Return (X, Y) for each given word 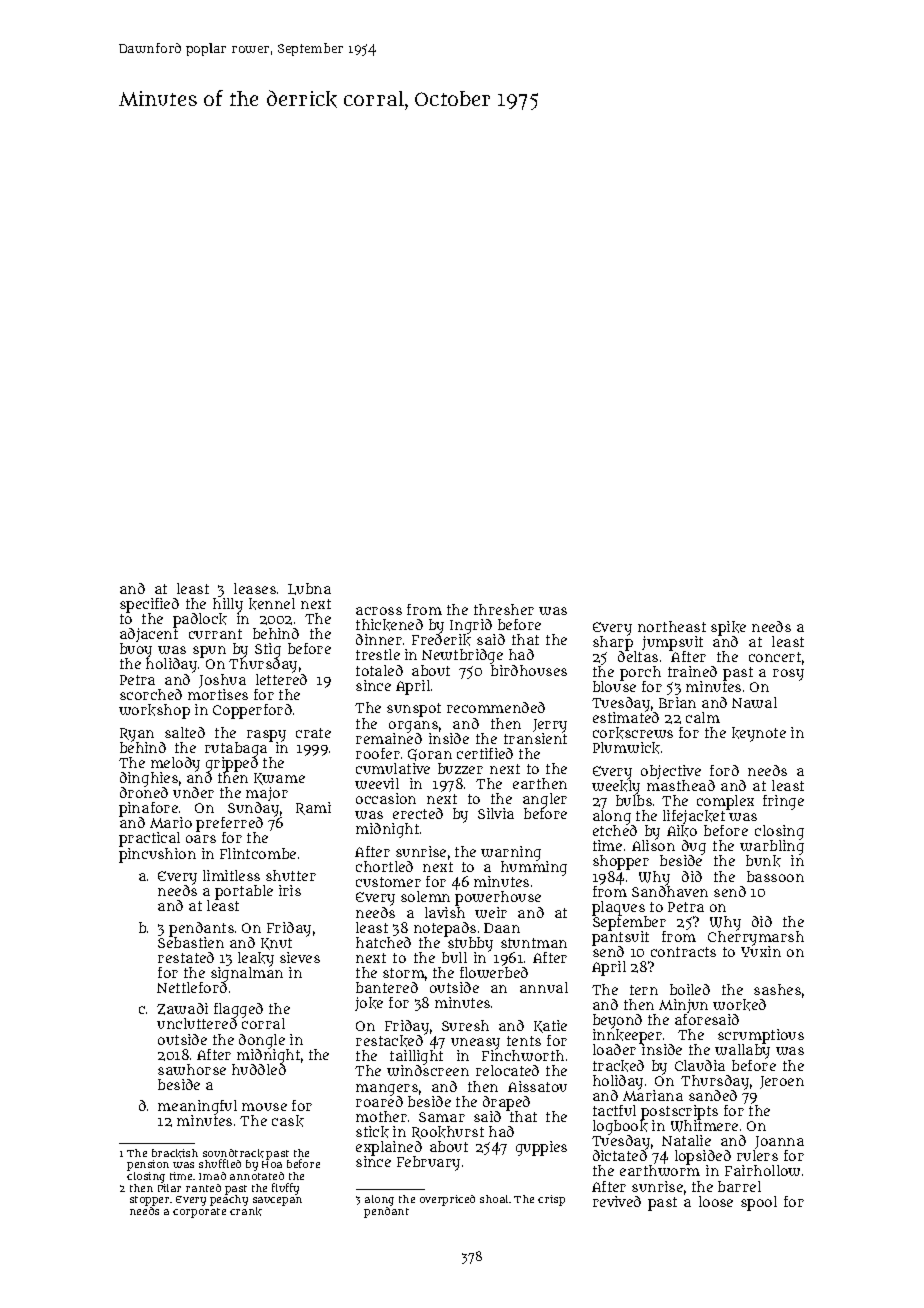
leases (255, 588)
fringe (783, 802)
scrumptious (761, 1037)
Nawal (754, 702)
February (428, 1163)
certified (485, 753)
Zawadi (182, 1009)
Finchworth (523, 1055)
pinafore (148, 809)
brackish (175, 1153)
